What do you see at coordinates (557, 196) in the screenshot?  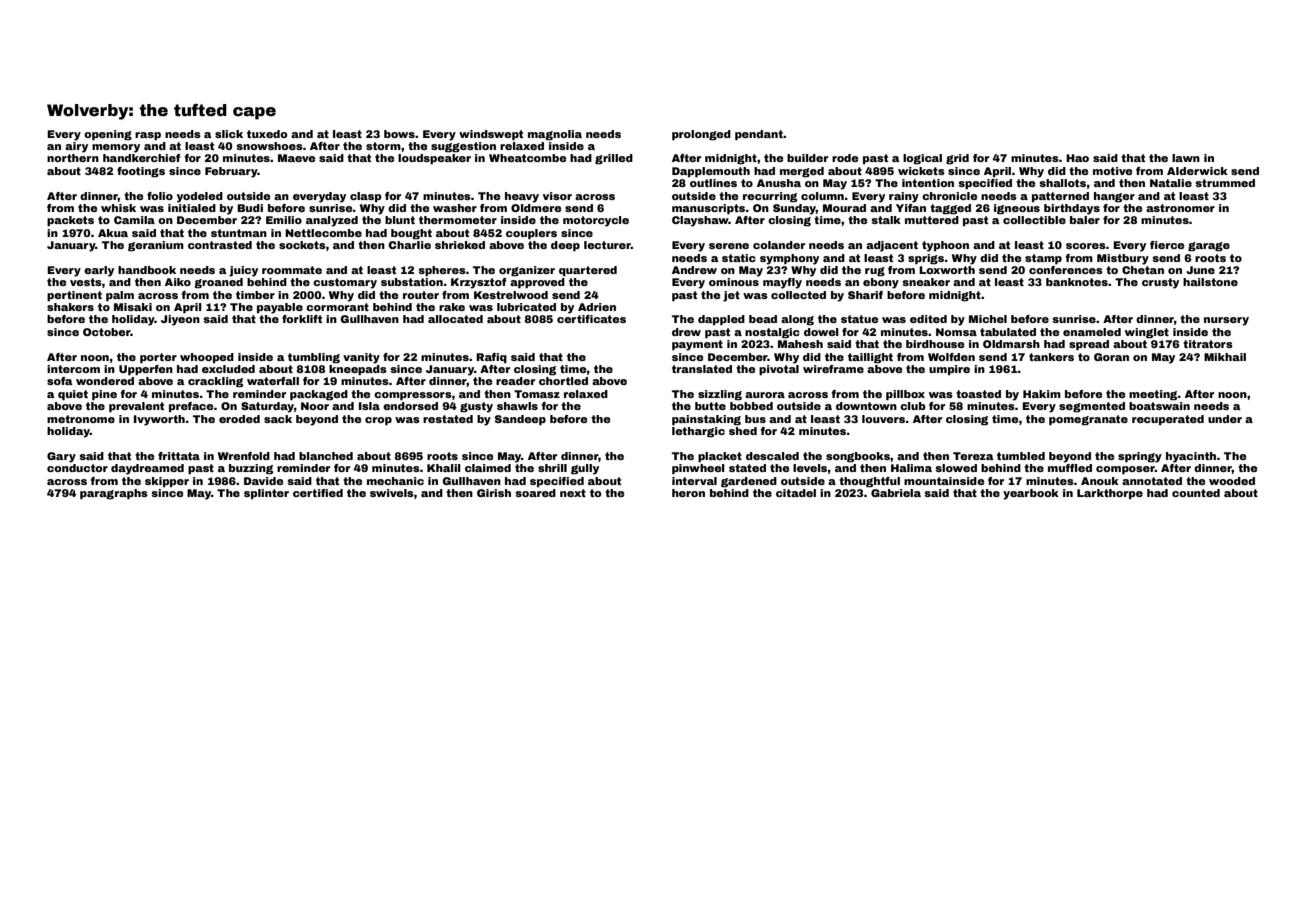 I see `visor` at bounding box center [557, 196].
